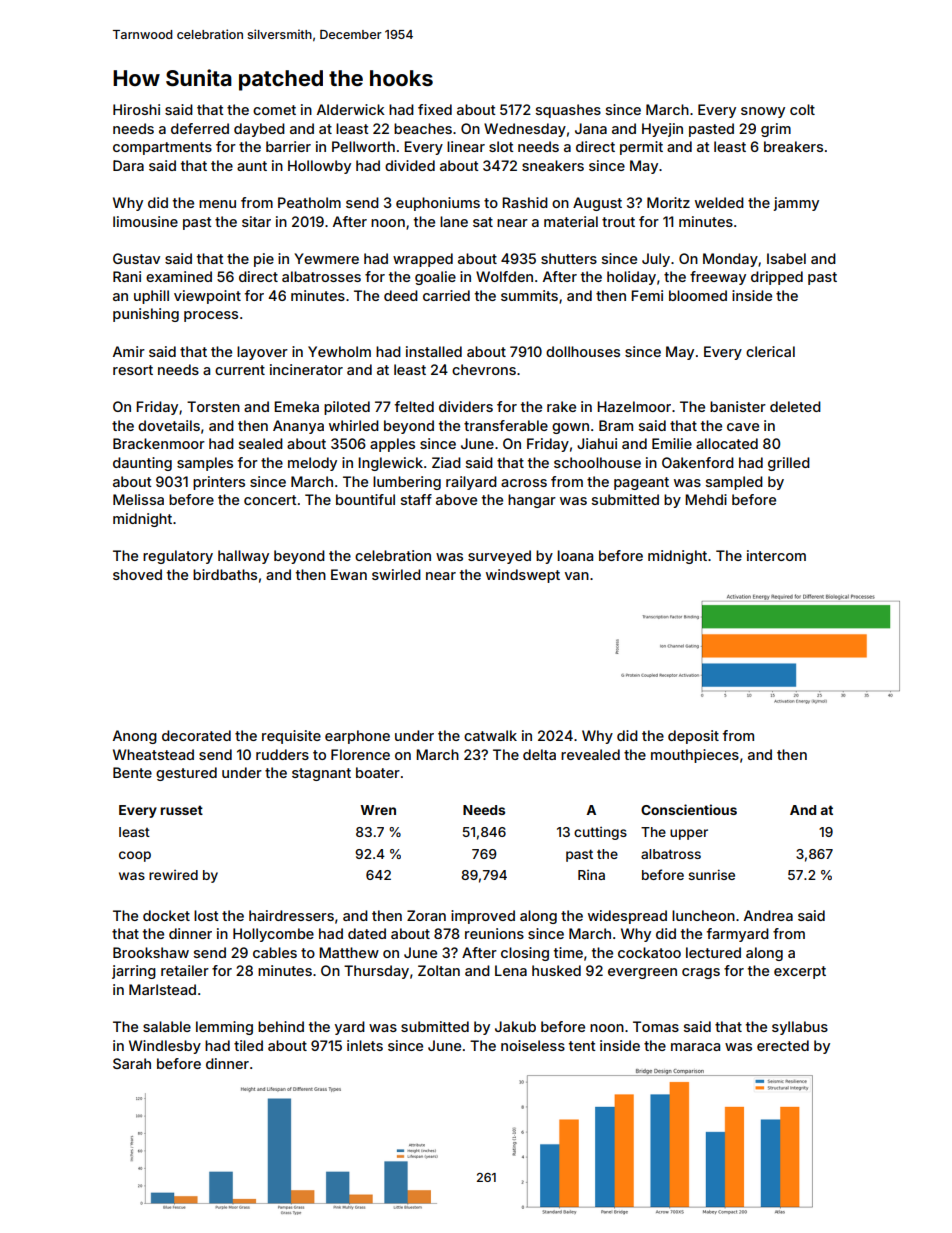 The width and height of the document is (952, 1233). What do you see at coordinates (490, 735) in the document?
I see `catwalk` at bounding box center [490, 735].
